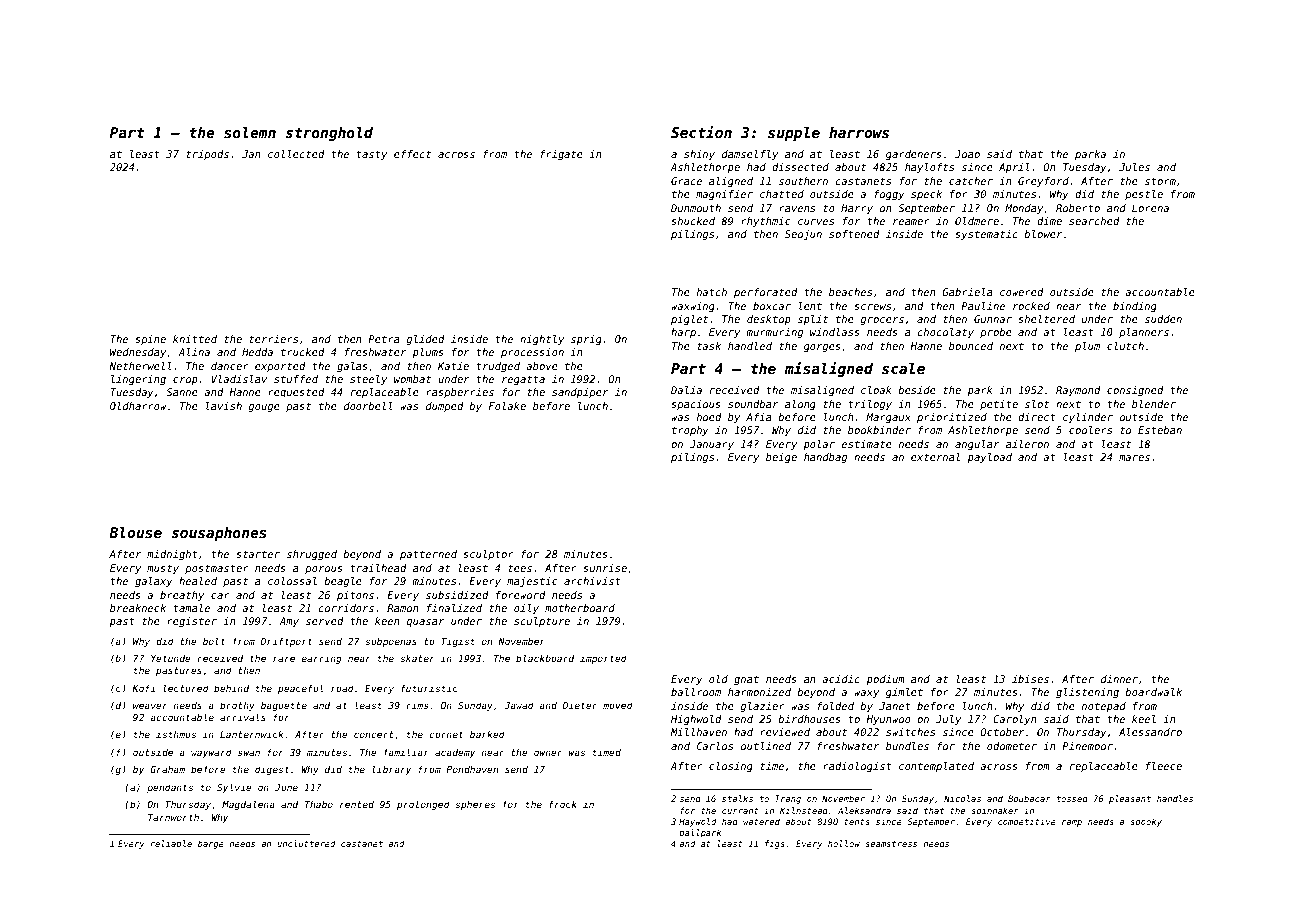 This screenshot has width=1308, height=924. What do you see at coordinates (1134, 167) in the screenshot?
I see `Jules` at bounding box center [1134, 167].
